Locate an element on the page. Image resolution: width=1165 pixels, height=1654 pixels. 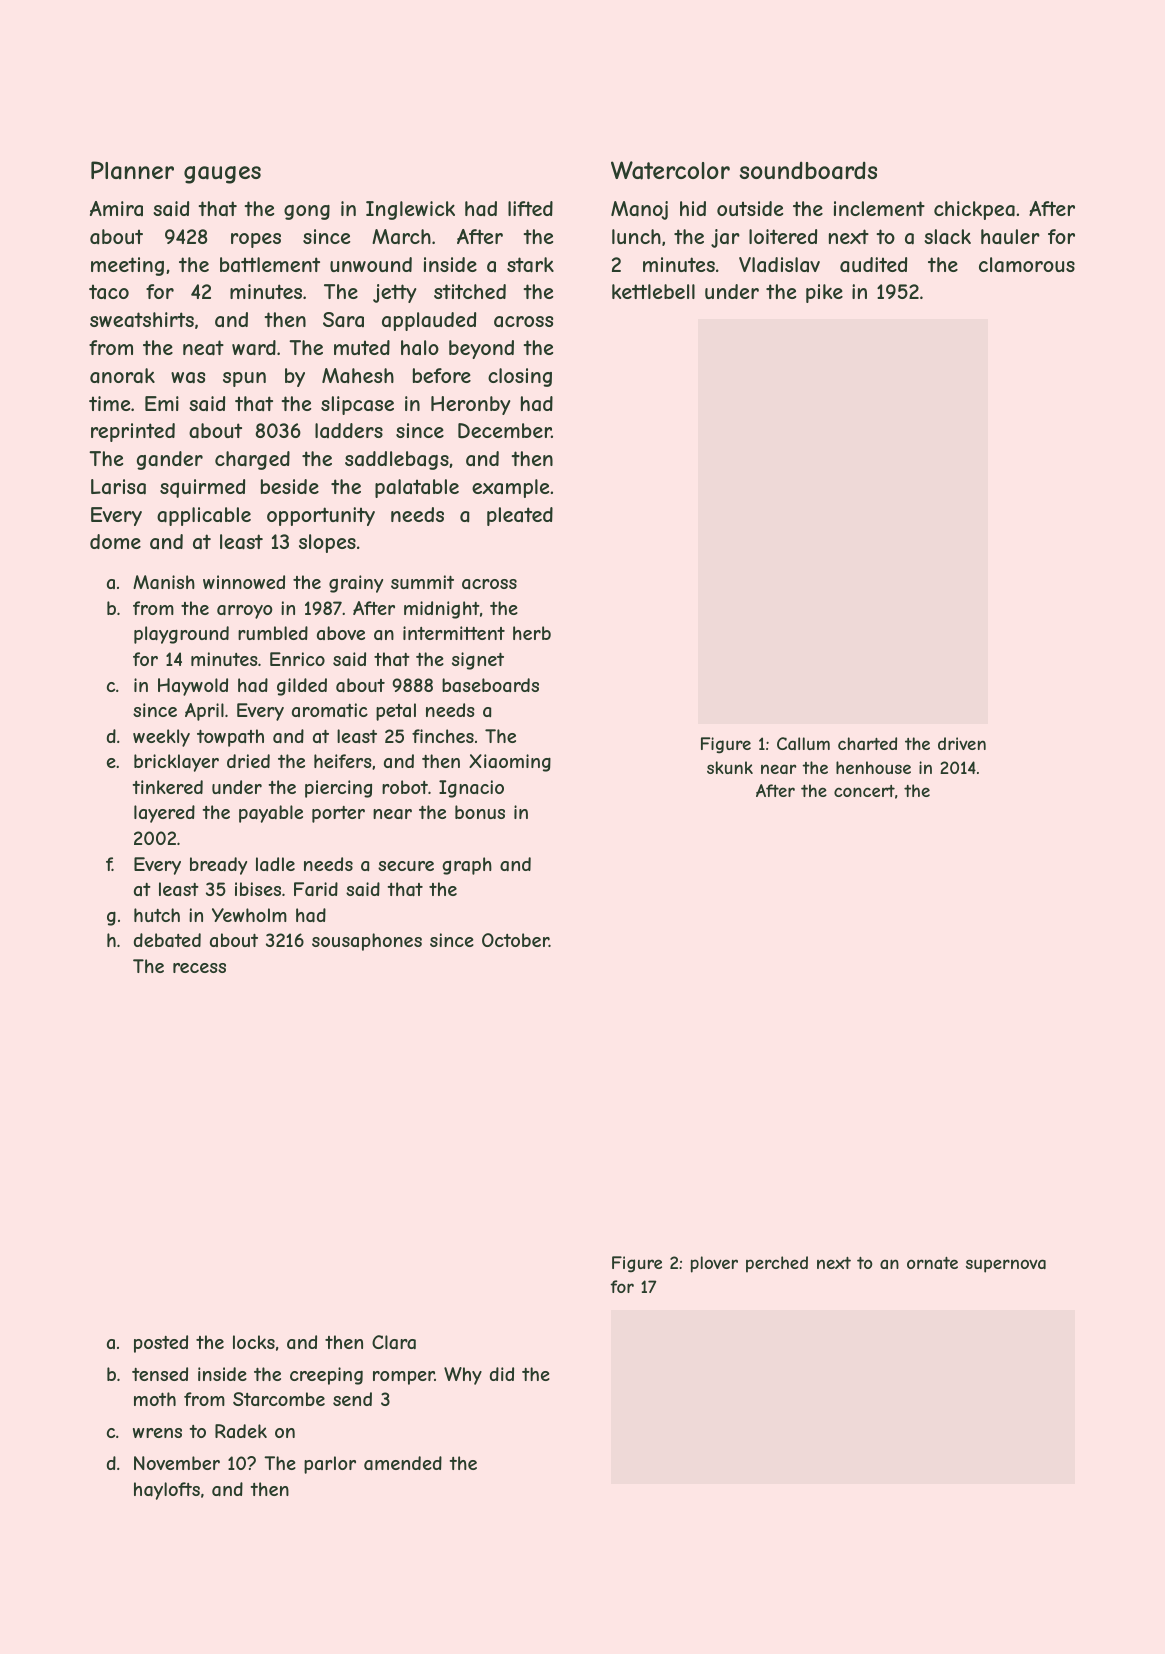
finches is located at coordinates (443, 736).
